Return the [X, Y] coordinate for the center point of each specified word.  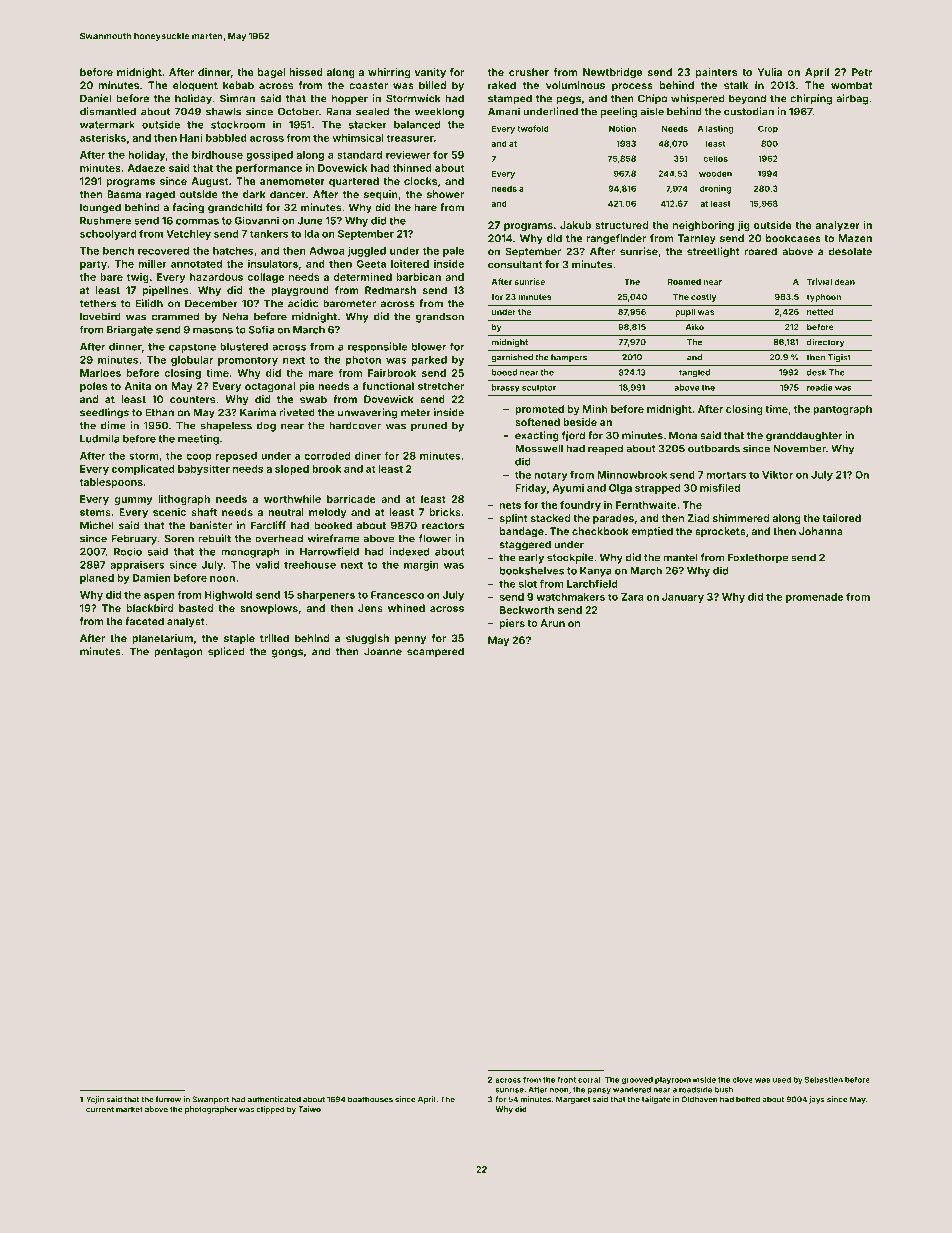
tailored [841, 518]
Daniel [95, 98]
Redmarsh [390, 290]
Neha [235, 316]
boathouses [370, 1099]
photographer [211, 1110]
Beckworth [527, 610]
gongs [287, 653]
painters [716, 73]
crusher [529, 72]
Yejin [95, 1100]
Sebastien [824, 1079]
